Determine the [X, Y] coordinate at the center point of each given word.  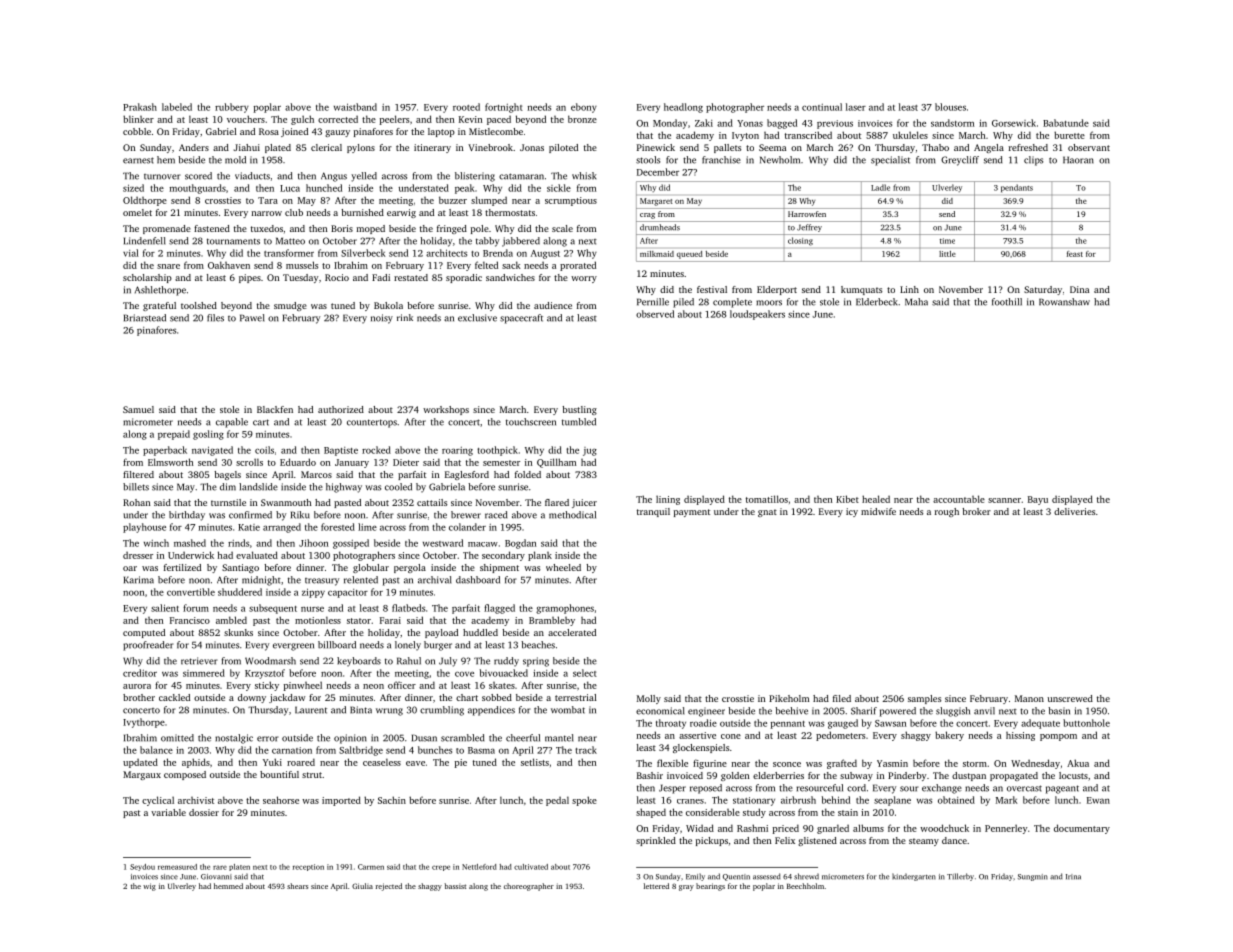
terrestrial [575, 697]
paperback [165, 451]
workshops [446, 410]
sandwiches [510, 277]
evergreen [293, 647]
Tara [268, 200]
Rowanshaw [1064, 302]
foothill [1007, 302]
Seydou [142, 867]
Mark [1006, 800]
